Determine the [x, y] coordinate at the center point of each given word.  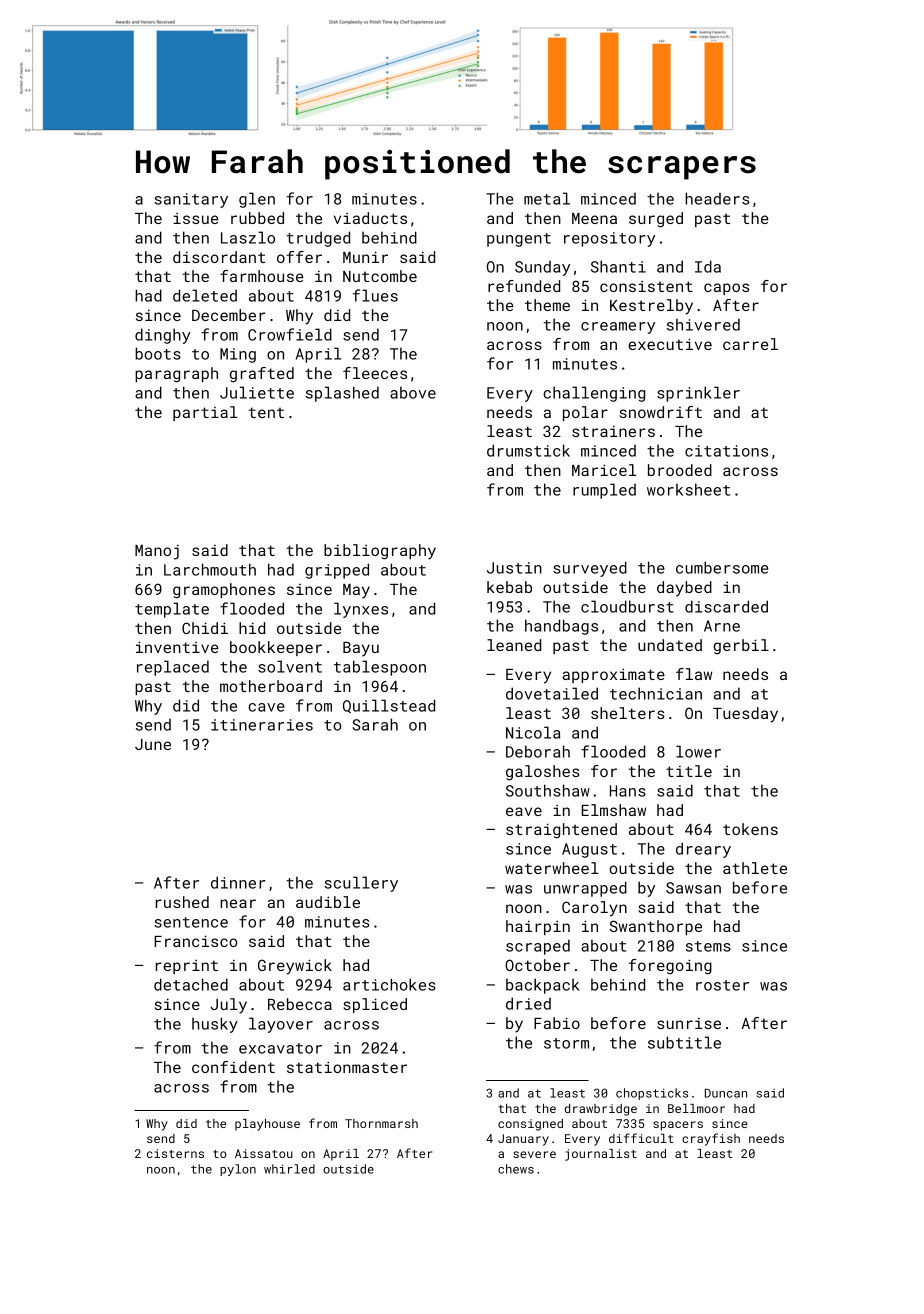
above [413, 392]
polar [585, 413]
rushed [182, 902]
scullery [361, 884]
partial [205, 413]
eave [524, 811]
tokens [750, 829]
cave [266, 707]
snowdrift [661, 412]
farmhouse [262, 276]
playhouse [267, 1125]
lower [698, 751]
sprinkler [698, 394]
